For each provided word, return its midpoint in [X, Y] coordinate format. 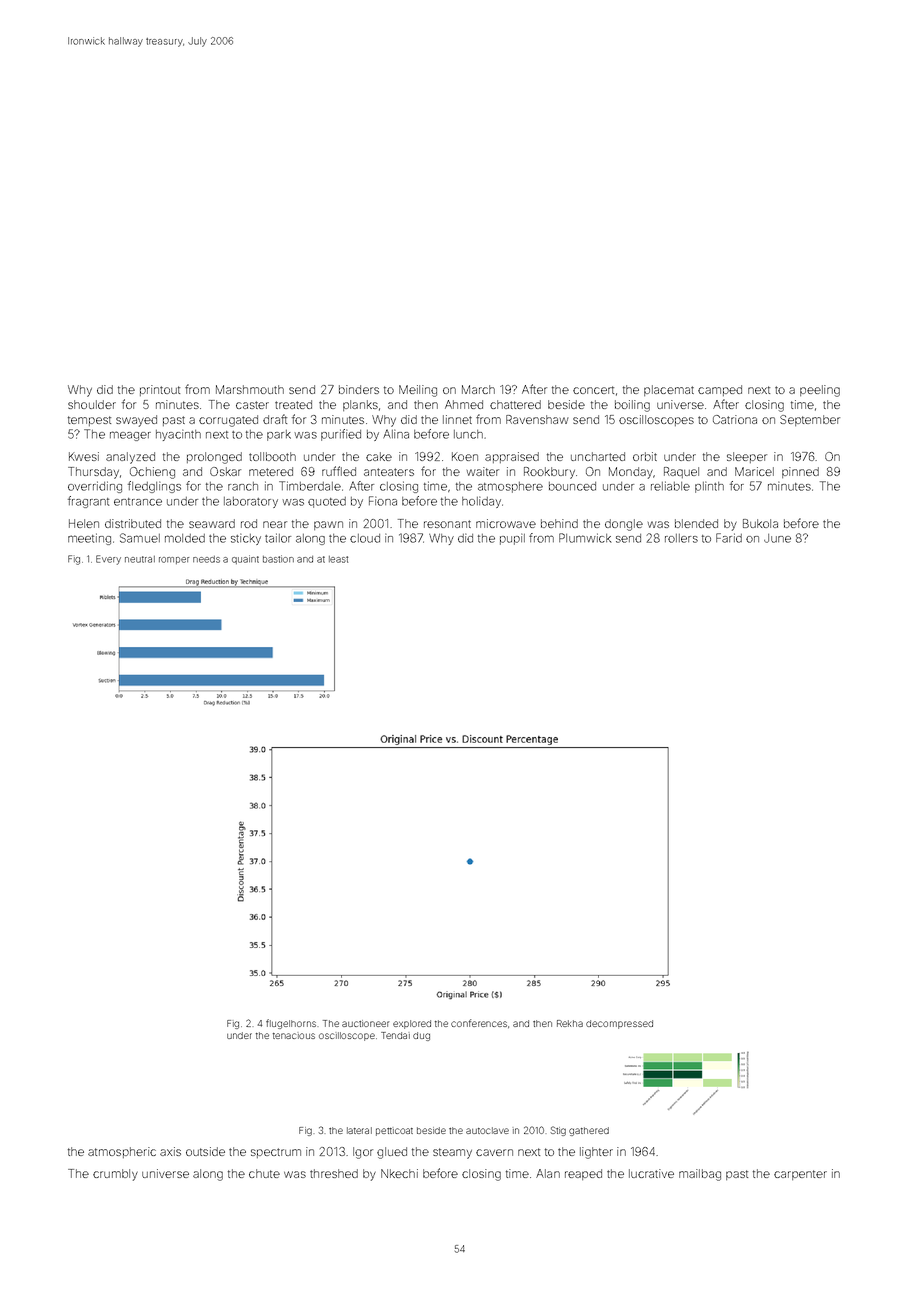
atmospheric [122, 1152]
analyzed [130, 458]
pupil [512, 539]
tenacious [294, 1036]
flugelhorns [291, 1024]
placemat [669, 390]
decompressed [619, 1024]
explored [412, 1024]
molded [185, 538]
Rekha [570, 1023]
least [338, 559]
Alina [396, 434]
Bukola [760, 523]
